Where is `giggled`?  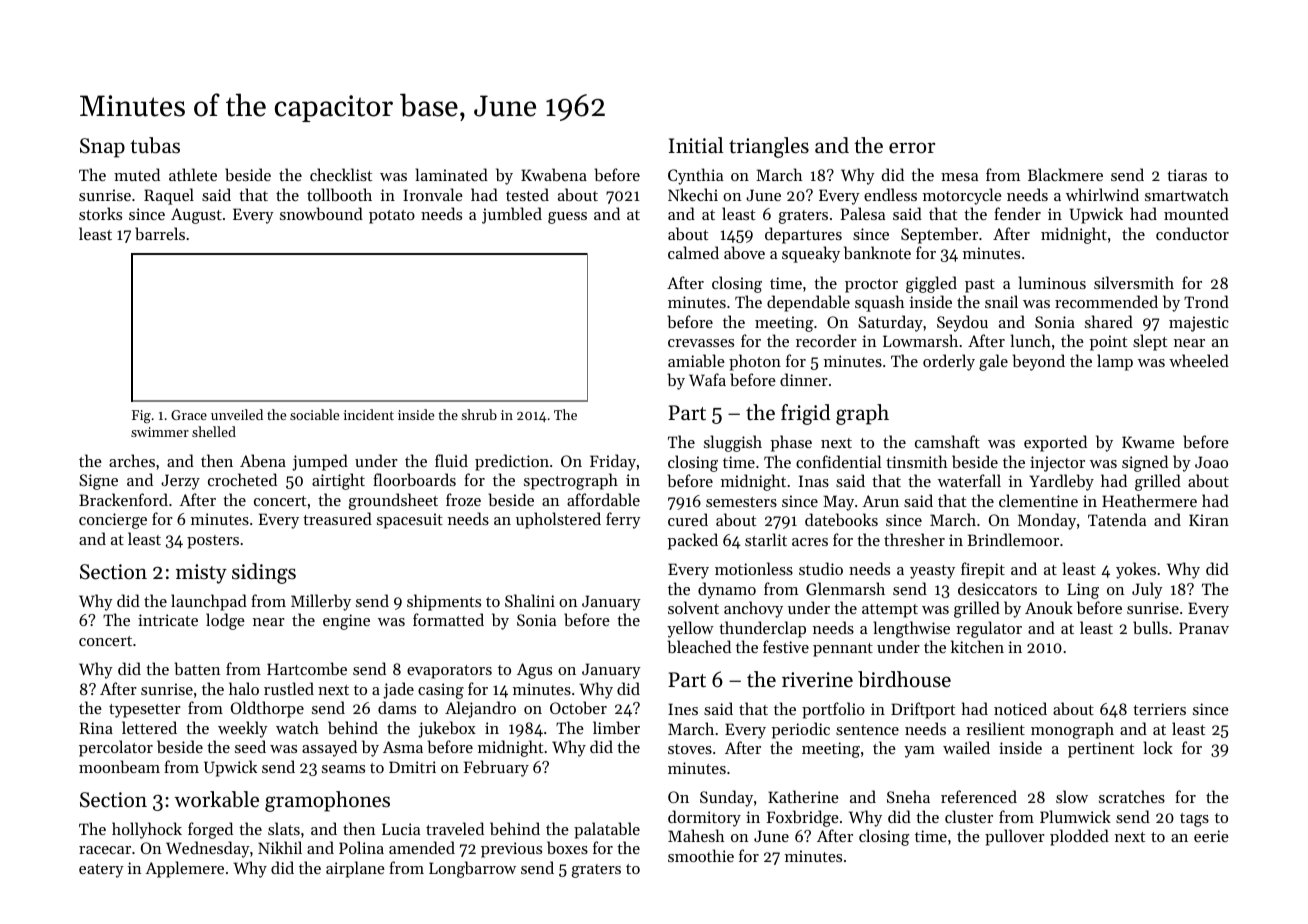
giggled is located at coordinates (931, 284).
